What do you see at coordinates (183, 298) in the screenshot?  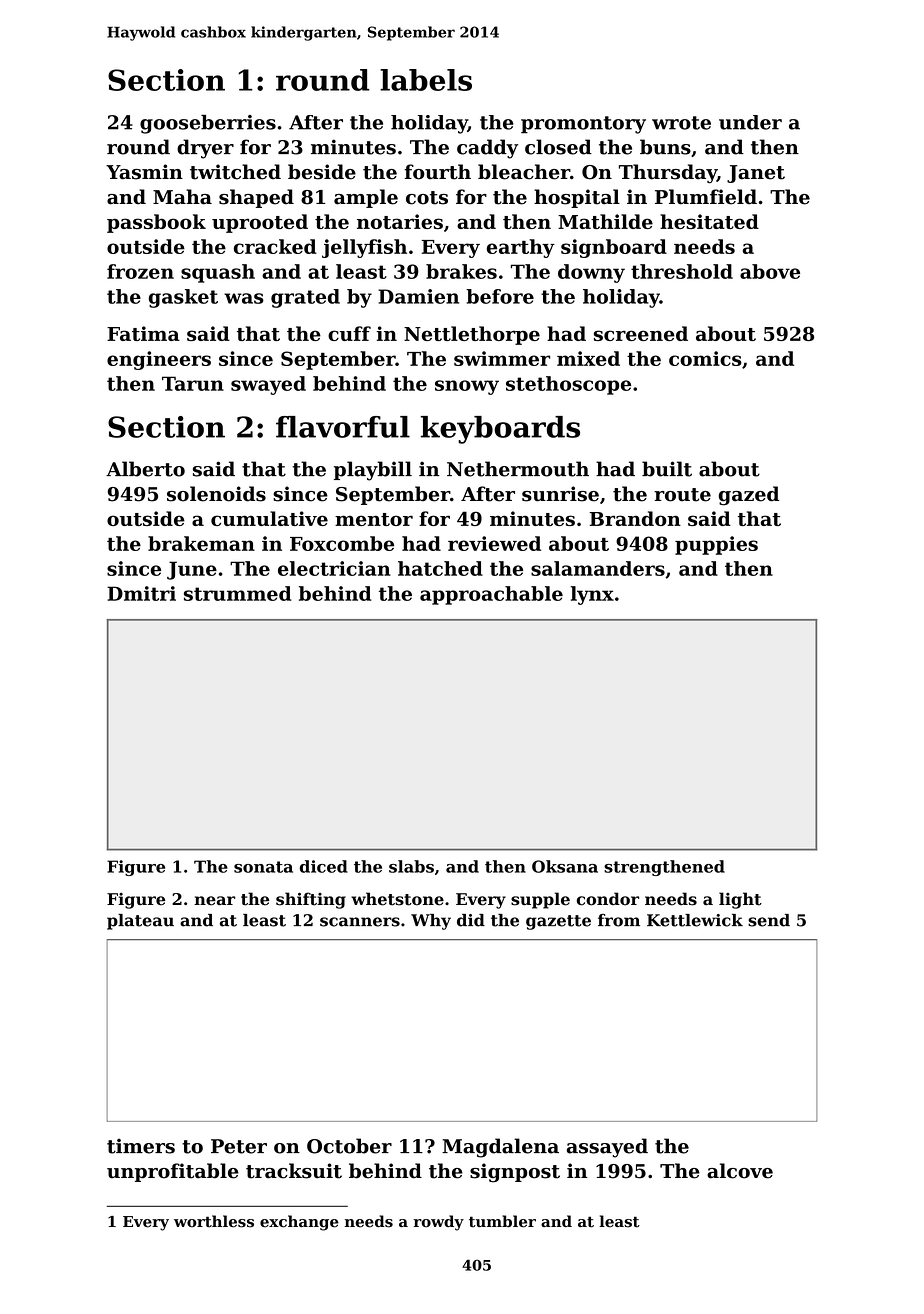 I see `gasket` at bounding box center [183, 298].
